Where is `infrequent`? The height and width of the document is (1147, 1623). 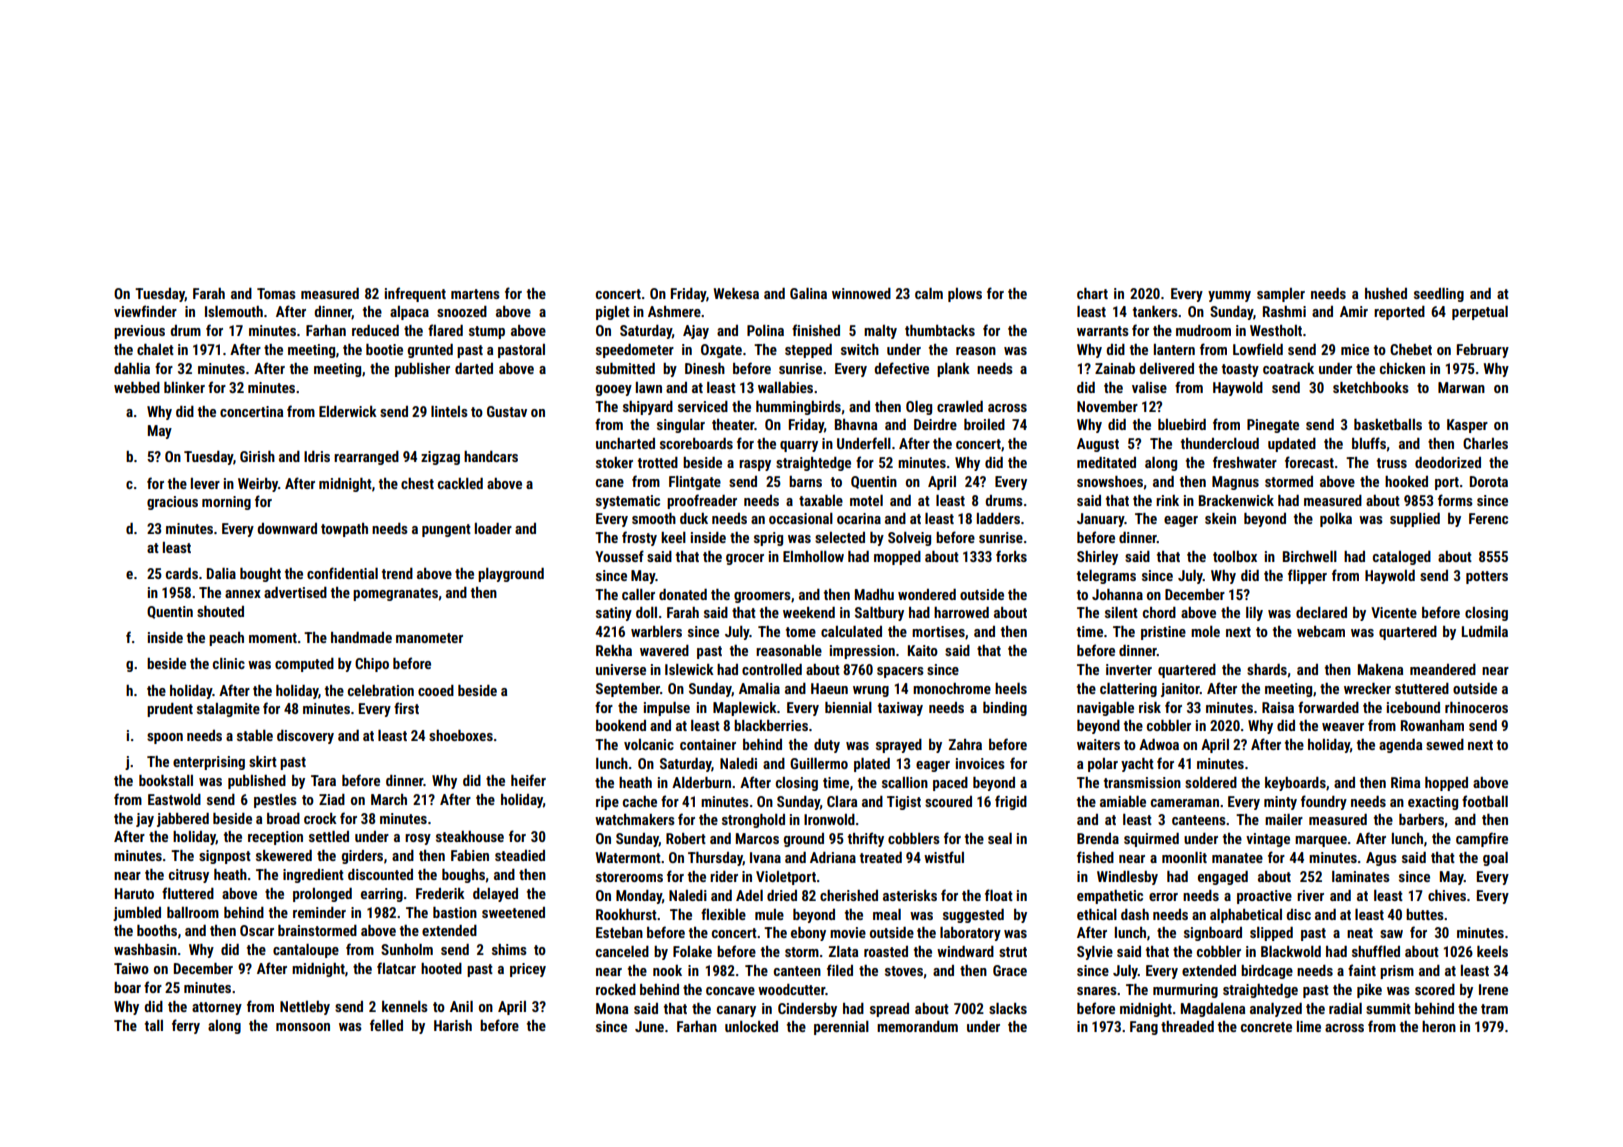
infrequent is located at coordinates (415, 294).
